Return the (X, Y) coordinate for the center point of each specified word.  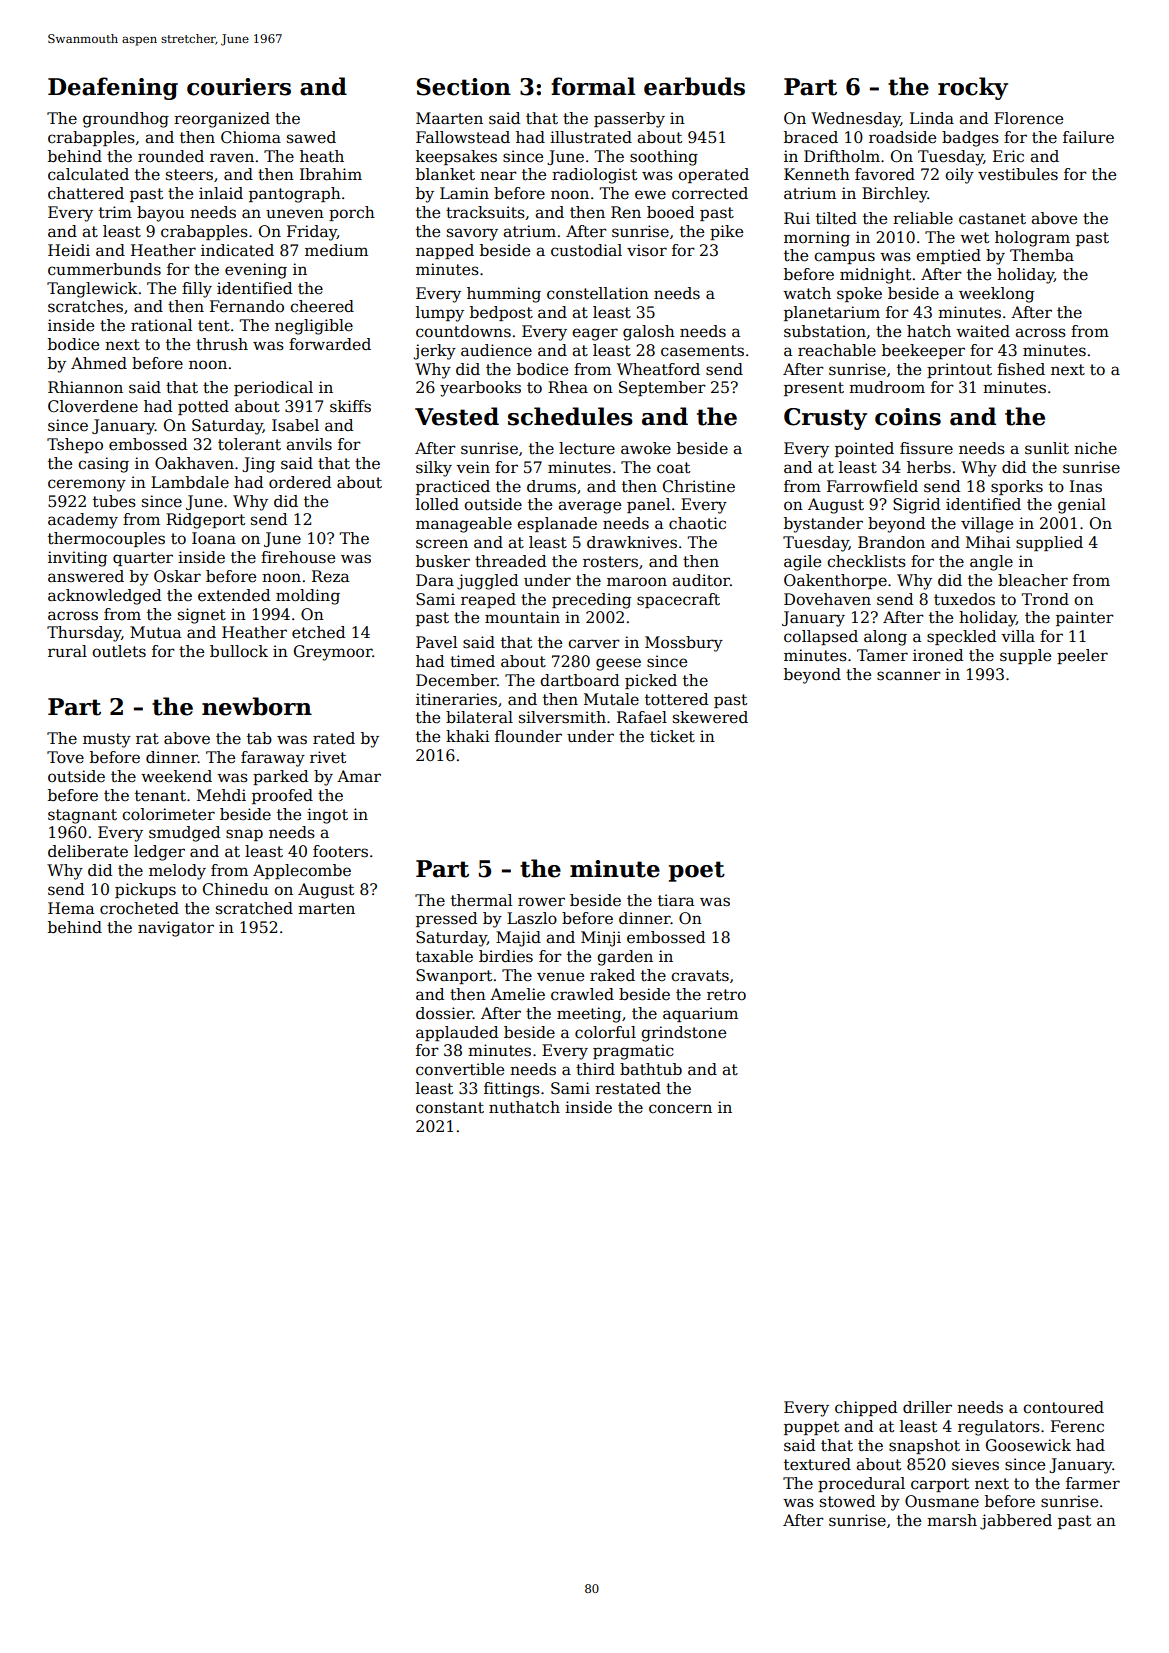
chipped (866, 1408)
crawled (582, 994)
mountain (522, 617)
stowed (847, 1501)
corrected (710, 193)
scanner (909, 676)
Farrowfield (872, 486)
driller (927, 1407)
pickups (145, 890)
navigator (176, 929)
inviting (77, 559)
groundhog (126, 120)
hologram (1032, 239)
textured (817, 1464)
